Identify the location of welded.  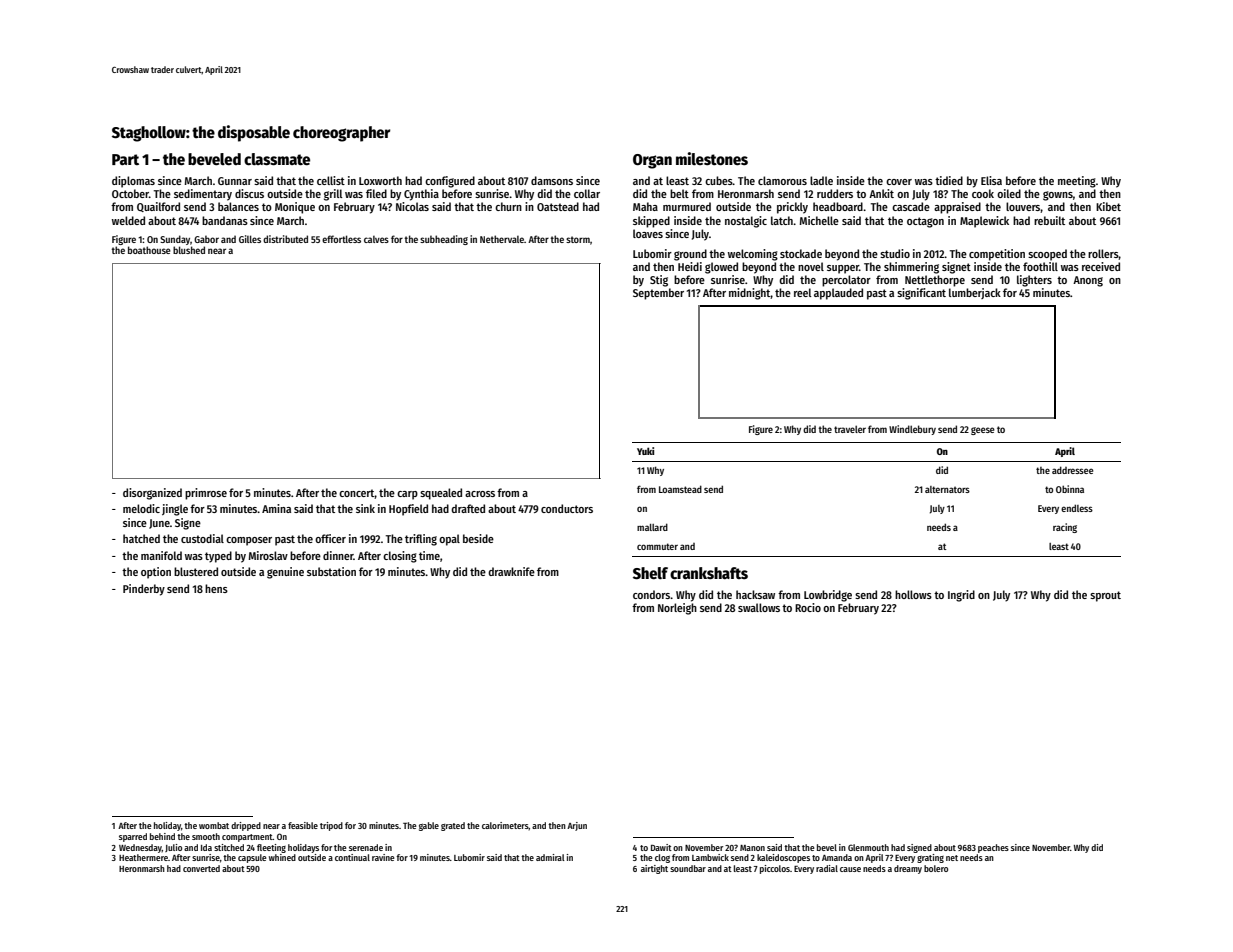
(128, 220).
